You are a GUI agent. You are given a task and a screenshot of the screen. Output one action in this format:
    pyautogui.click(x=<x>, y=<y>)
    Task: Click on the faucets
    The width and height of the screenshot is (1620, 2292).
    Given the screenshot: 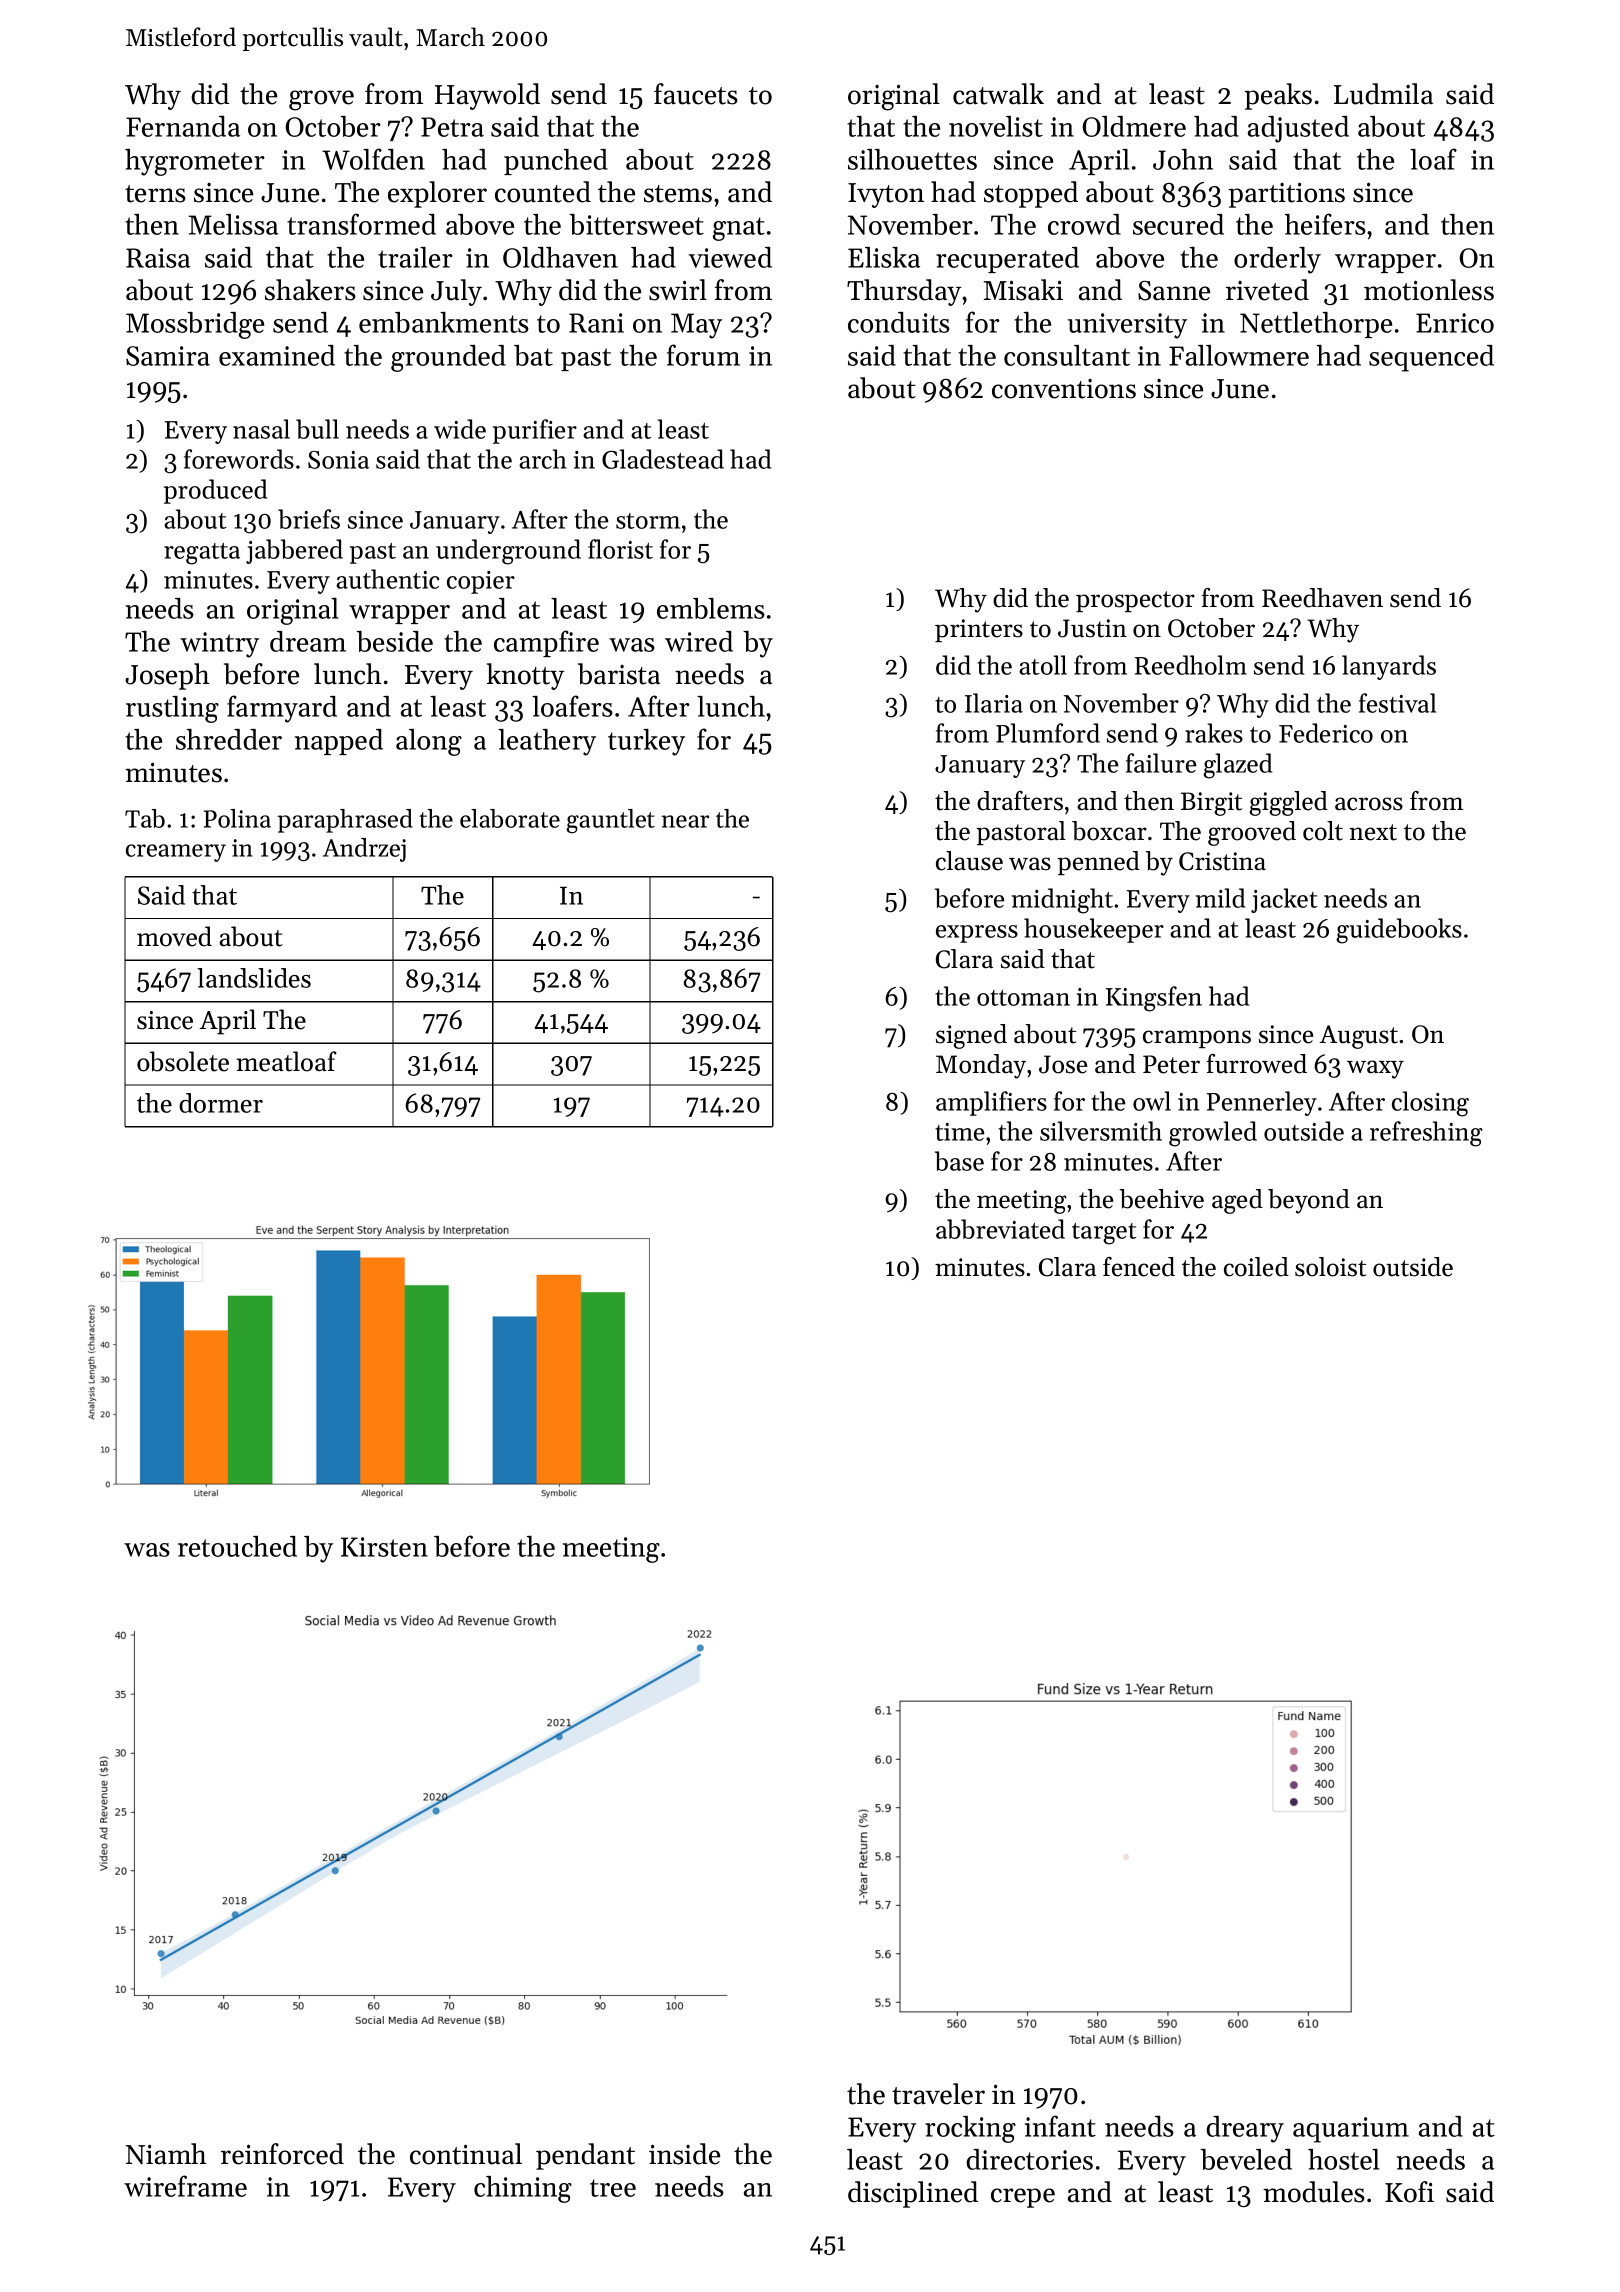 What is the action you would take?
    pyautogui.click(x=696, y=94)
